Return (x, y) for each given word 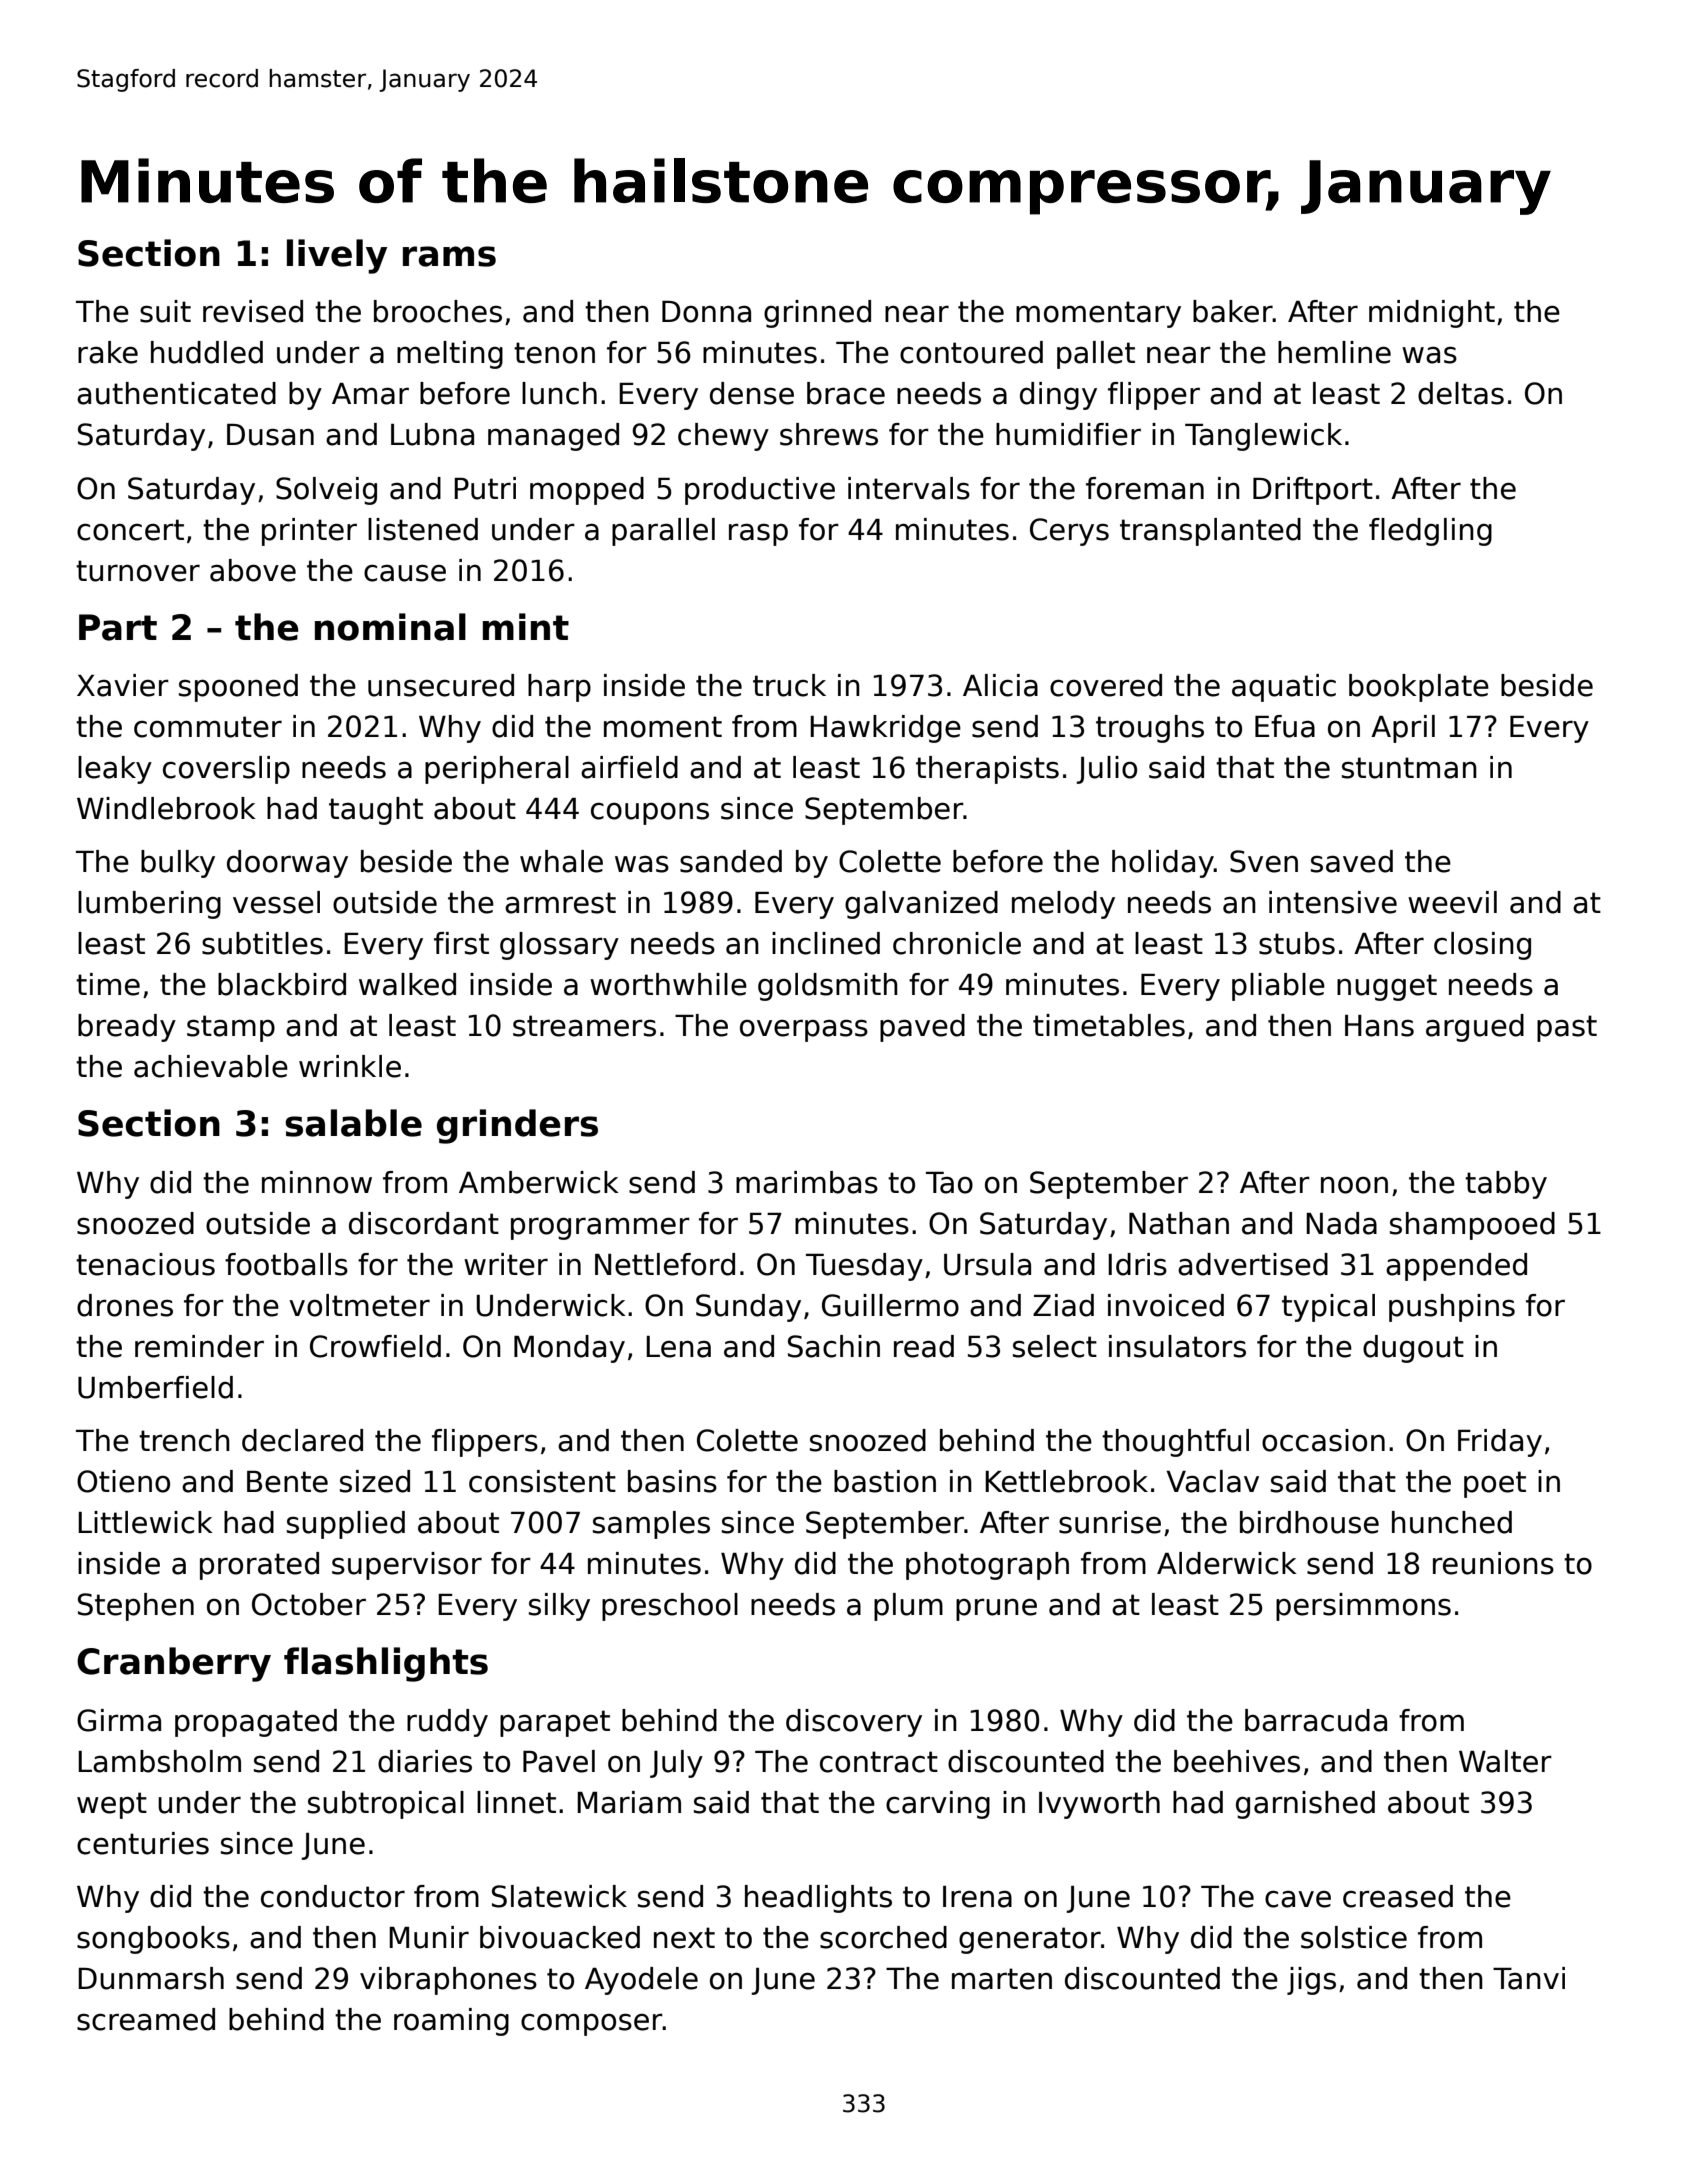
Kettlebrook (1066, 1481)
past (1567, 1028)
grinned (817, 314)
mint (526, 626)
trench (184, 1440)
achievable (211, 1066)
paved (922, 1028)
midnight (1432, 314)
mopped (587, 491)
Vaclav (1212, 1481)
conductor (333, 1896)
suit (165, 311)
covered (1106, 685)
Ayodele (641, 1981)
